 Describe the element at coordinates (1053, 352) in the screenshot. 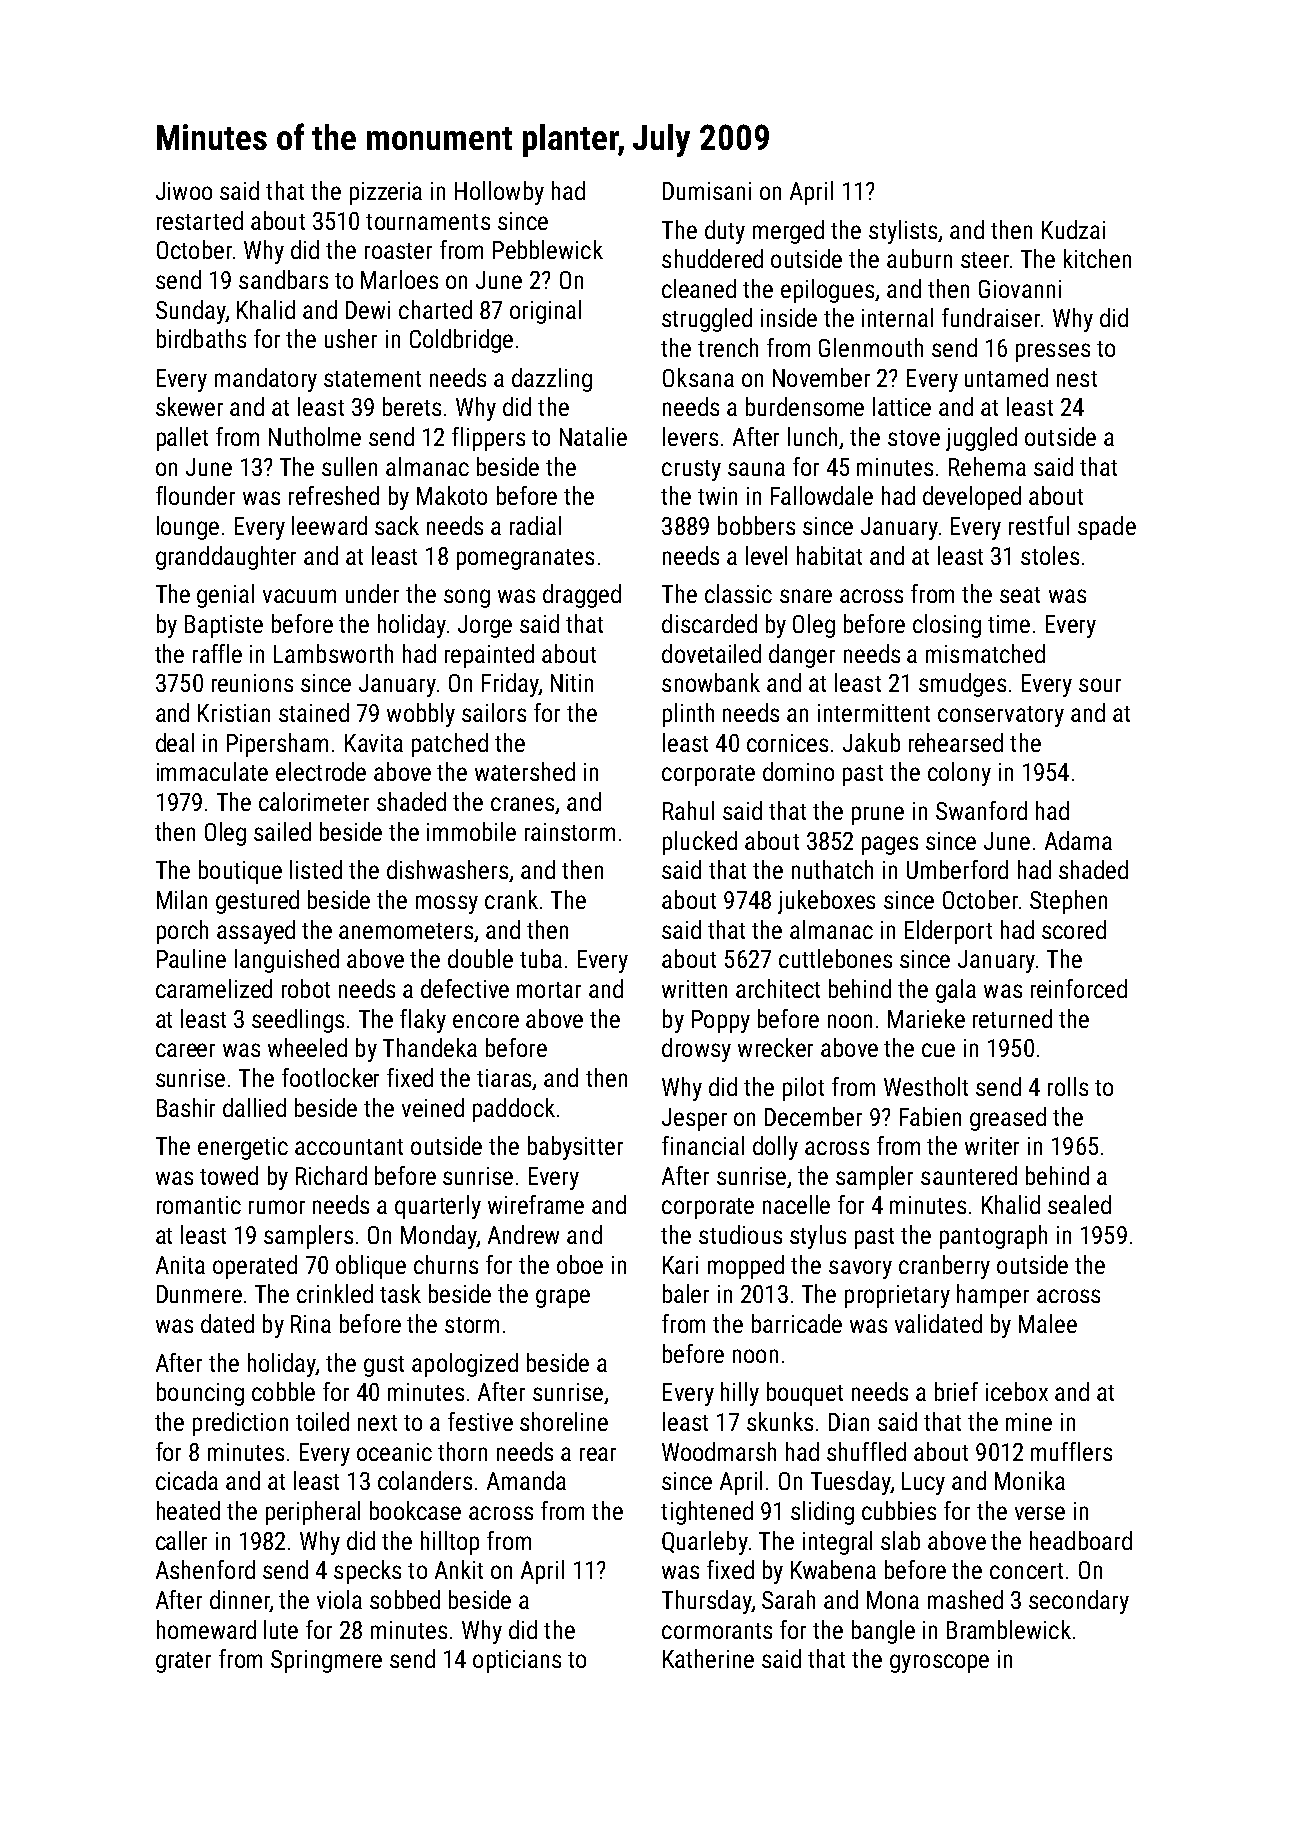

I see `presses` at that location.
